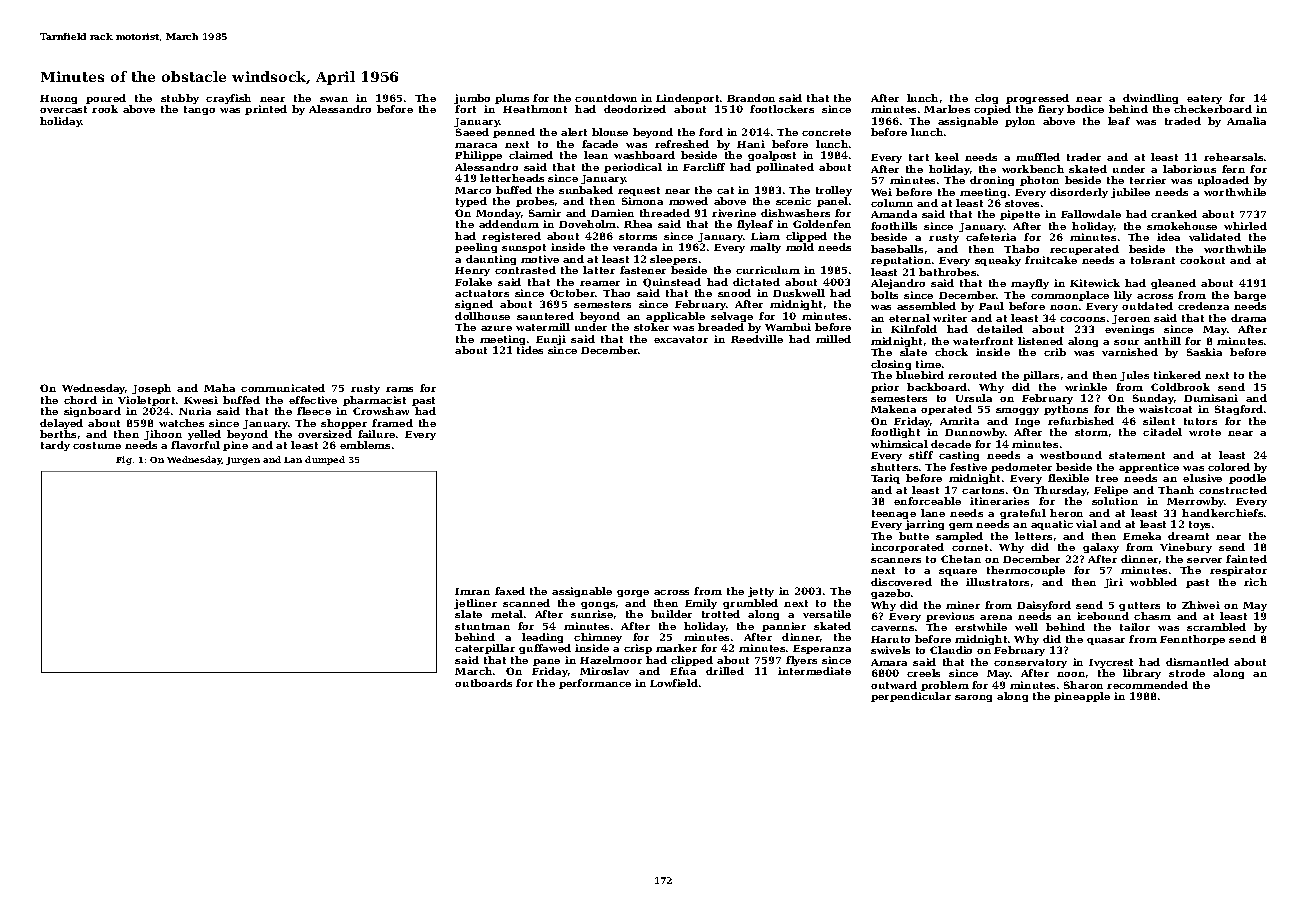  What do you see at coordinates (1037, 99) in the image?
I see `progressed` at bounding box center [1037, 99].
